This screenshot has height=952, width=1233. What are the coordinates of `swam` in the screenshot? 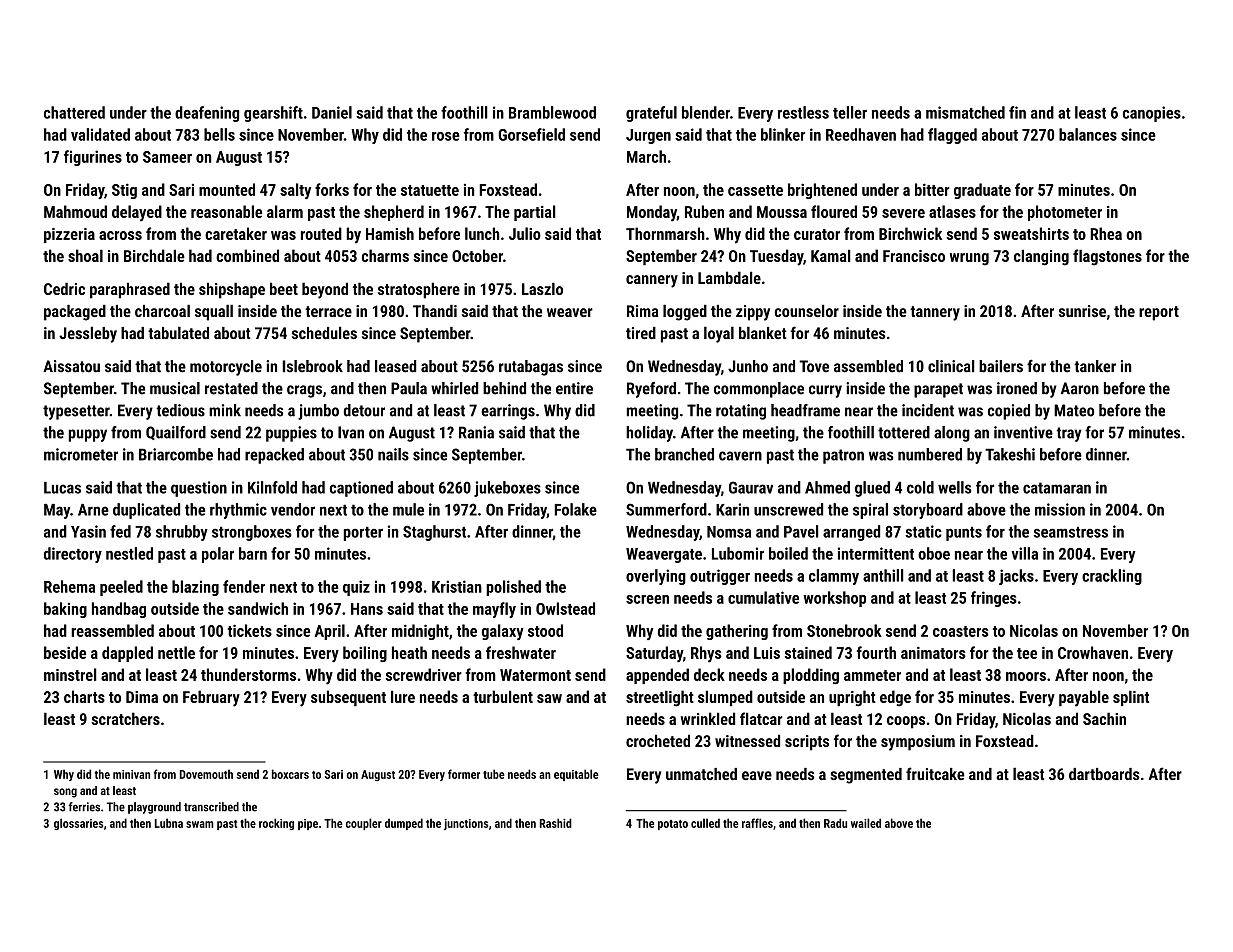 It's located at (200, 824).
